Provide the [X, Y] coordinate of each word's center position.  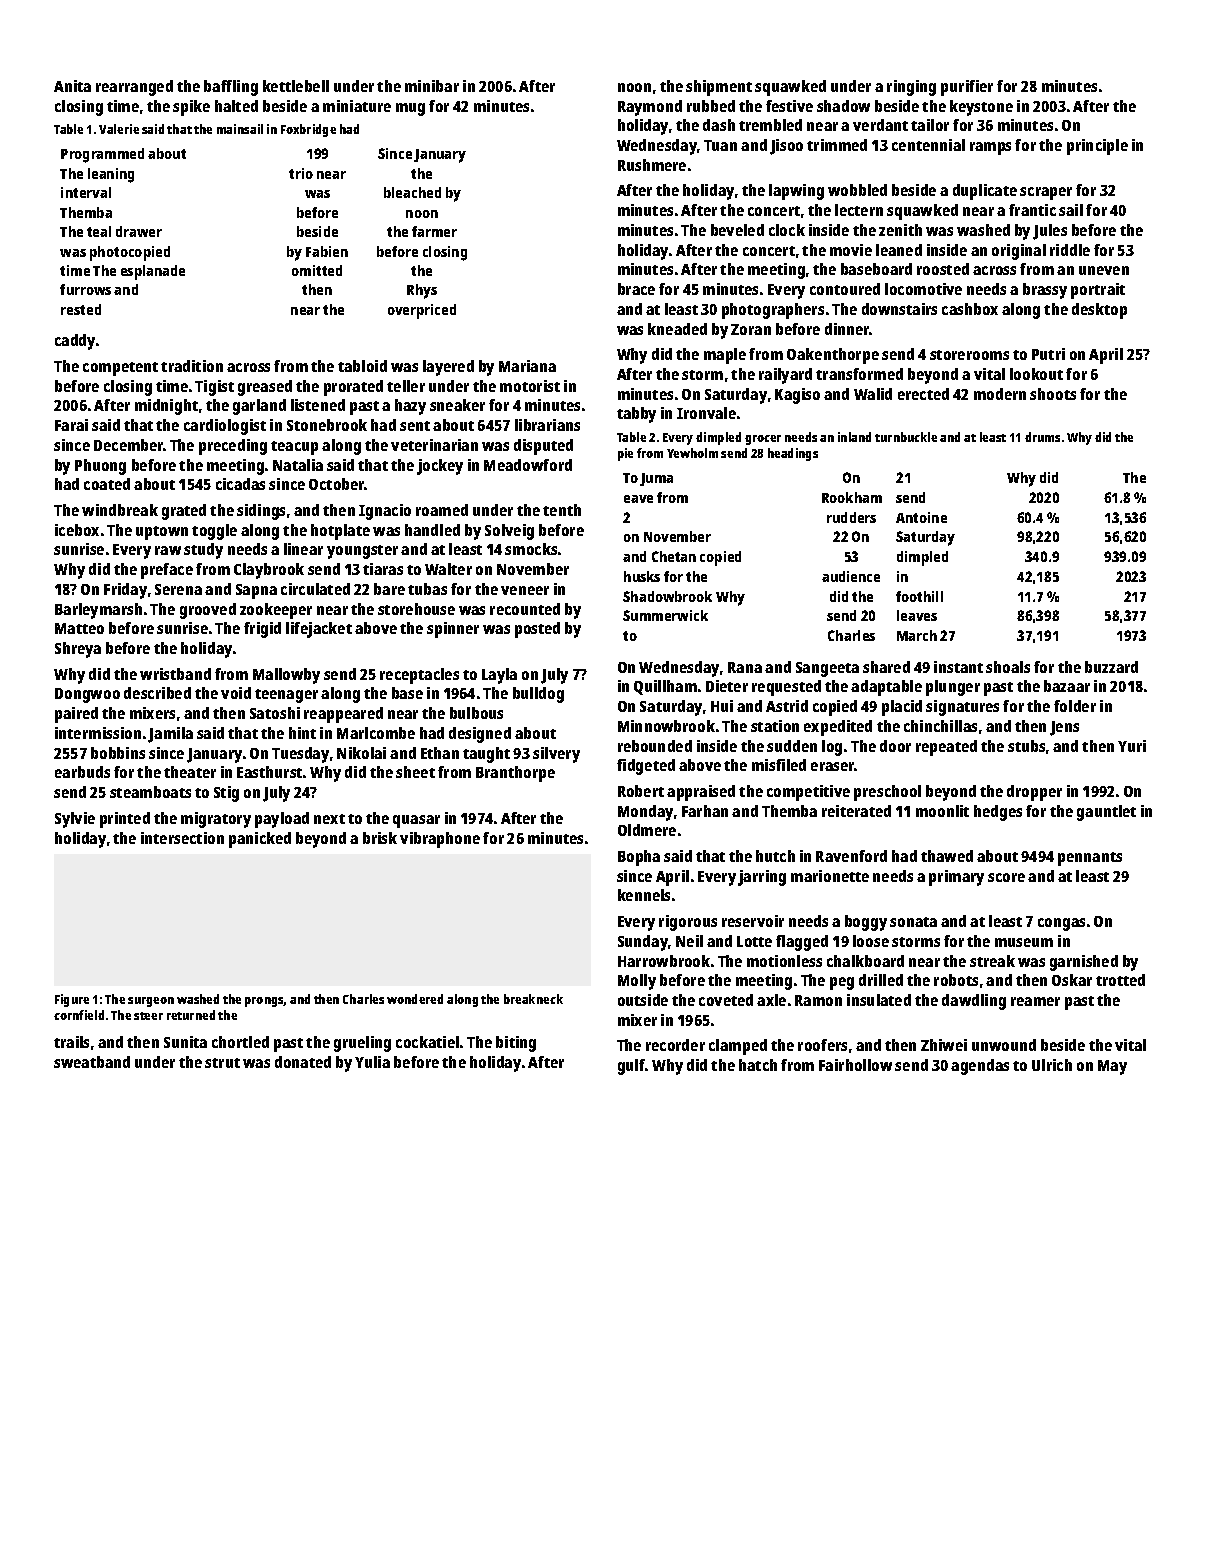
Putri [1048, 354]
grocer [763, 440]
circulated [315, 589]
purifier [967, 88]
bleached [412, 192]
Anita [72, 86]
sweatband [92, 1062]
